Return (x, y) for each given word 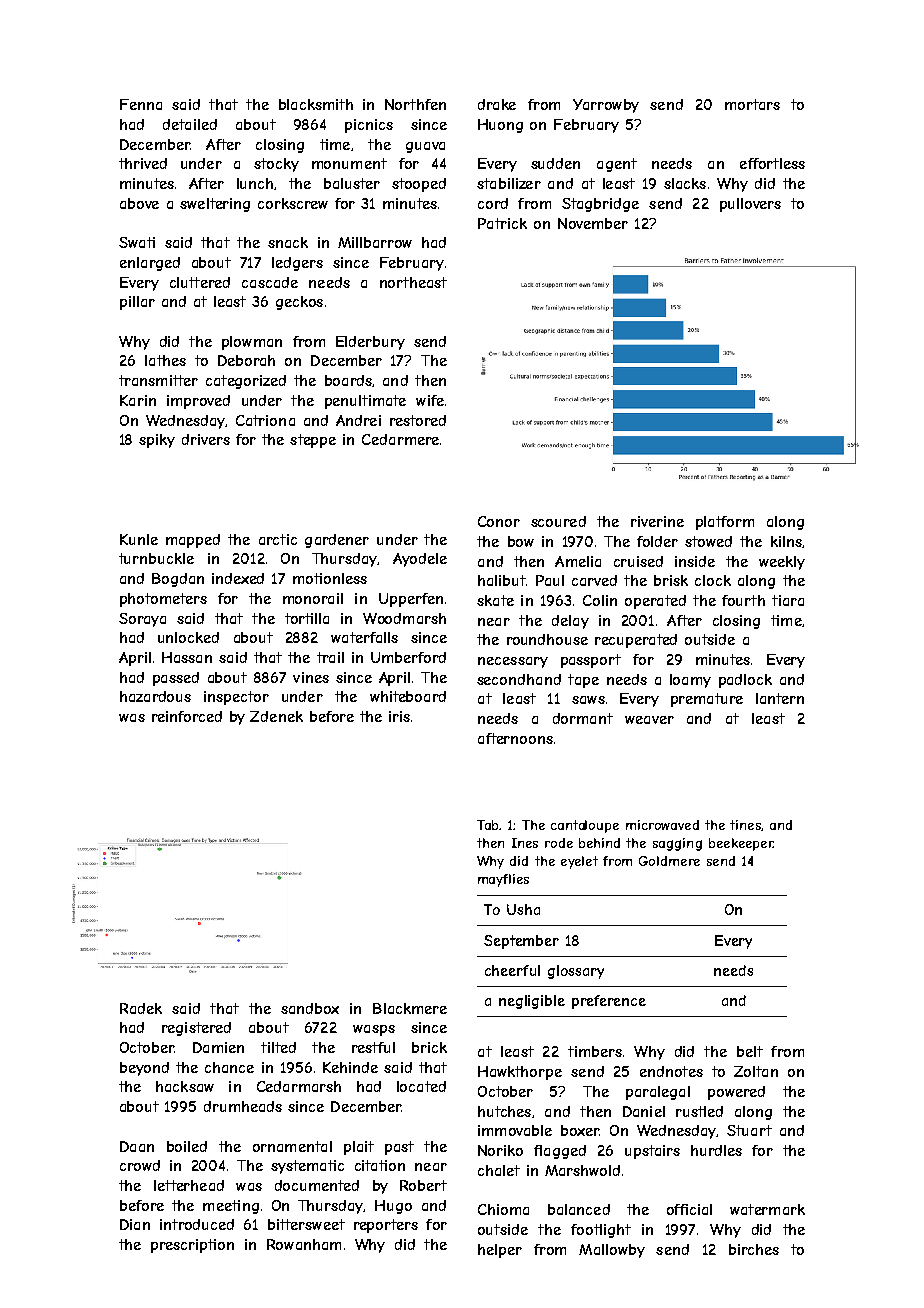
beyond (144, 1069)
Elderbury (370, 343)
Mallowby (612, 1251)
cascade (270, 282)
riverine (657, 521)
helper (500, 1251)
